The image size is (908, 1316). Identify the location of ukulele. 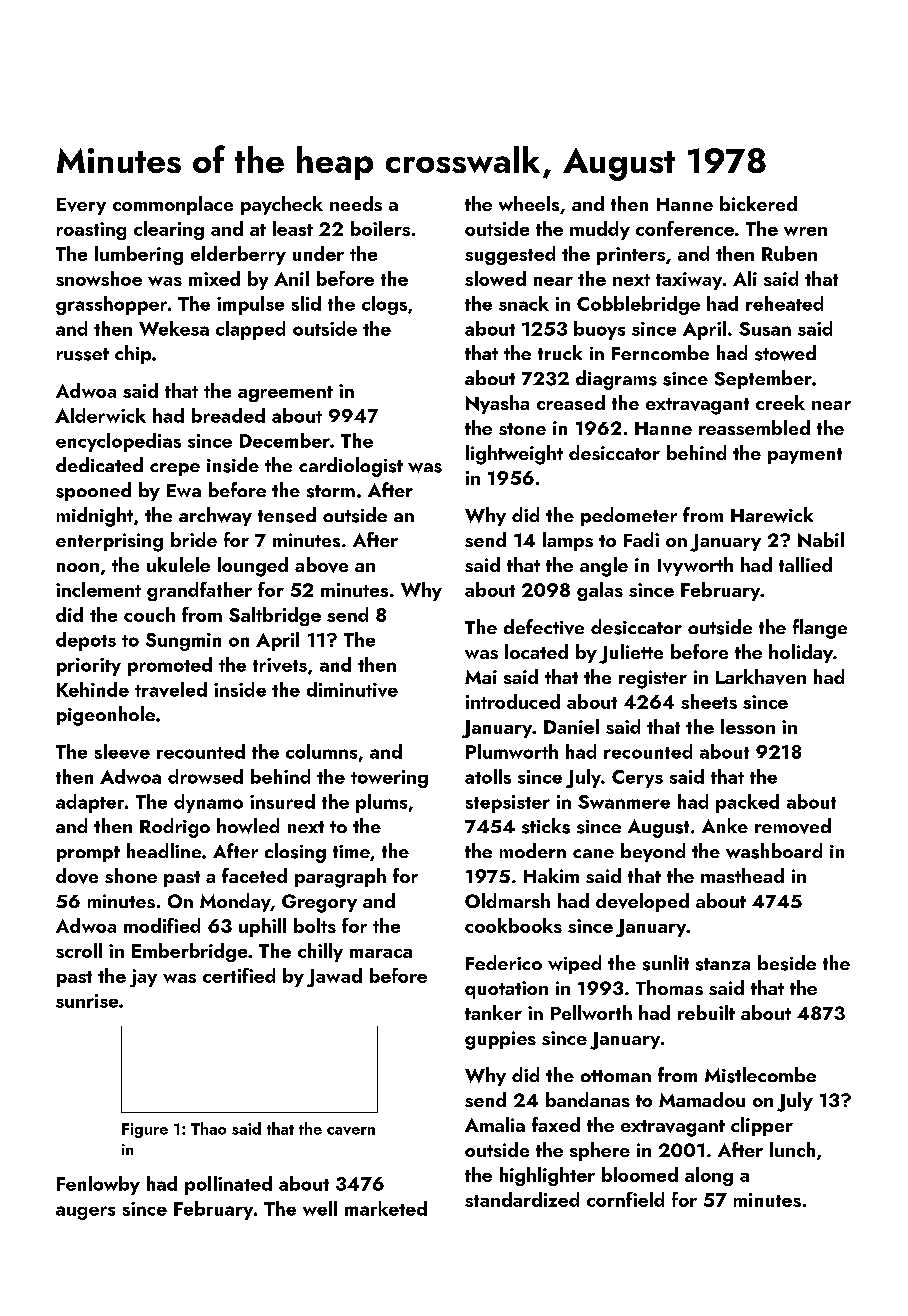
(178, 564).
